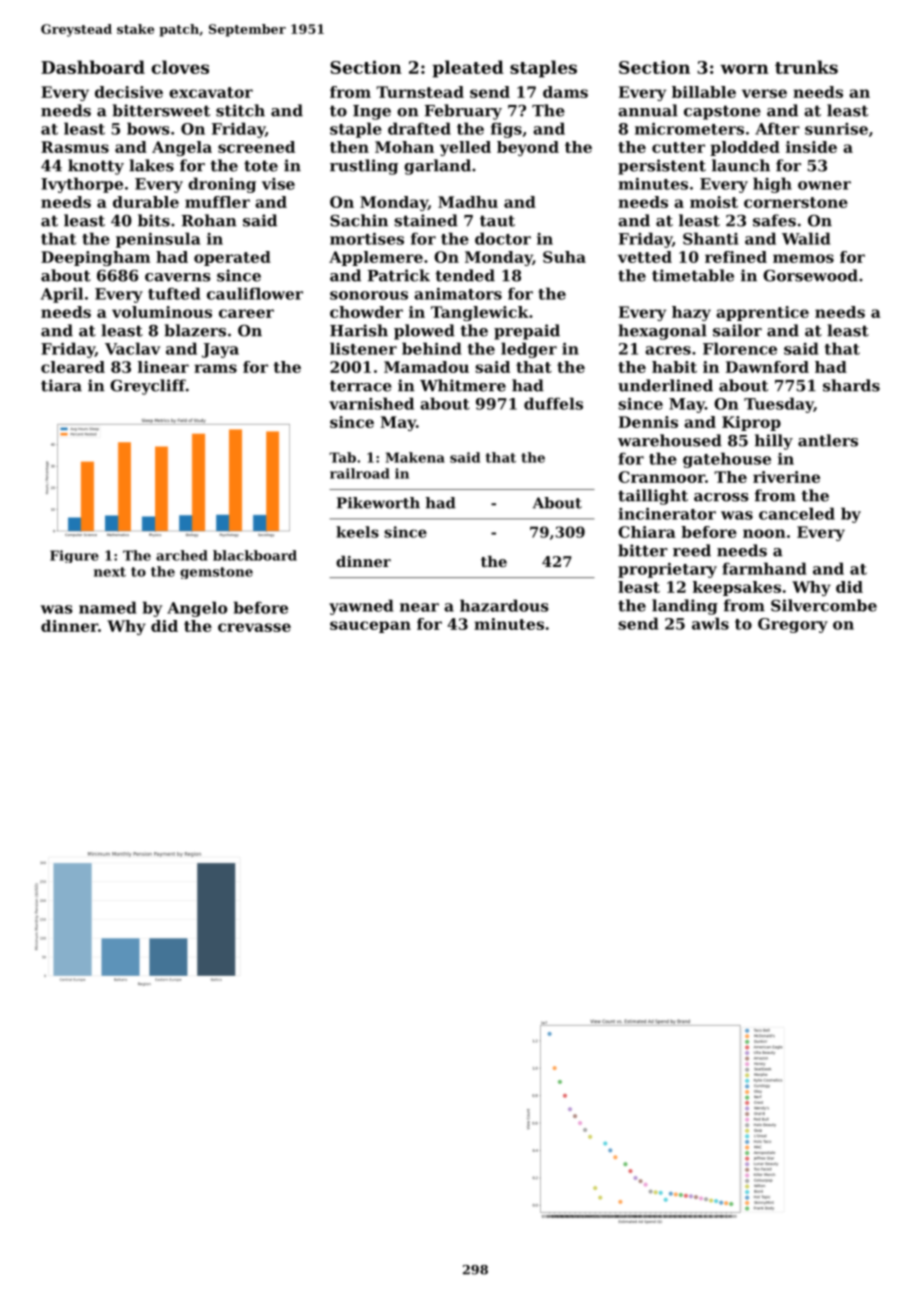  What do you see at coordinates (370, 627) in the screenshot?
I see `saucepan` at bounding box center [370, 627].
